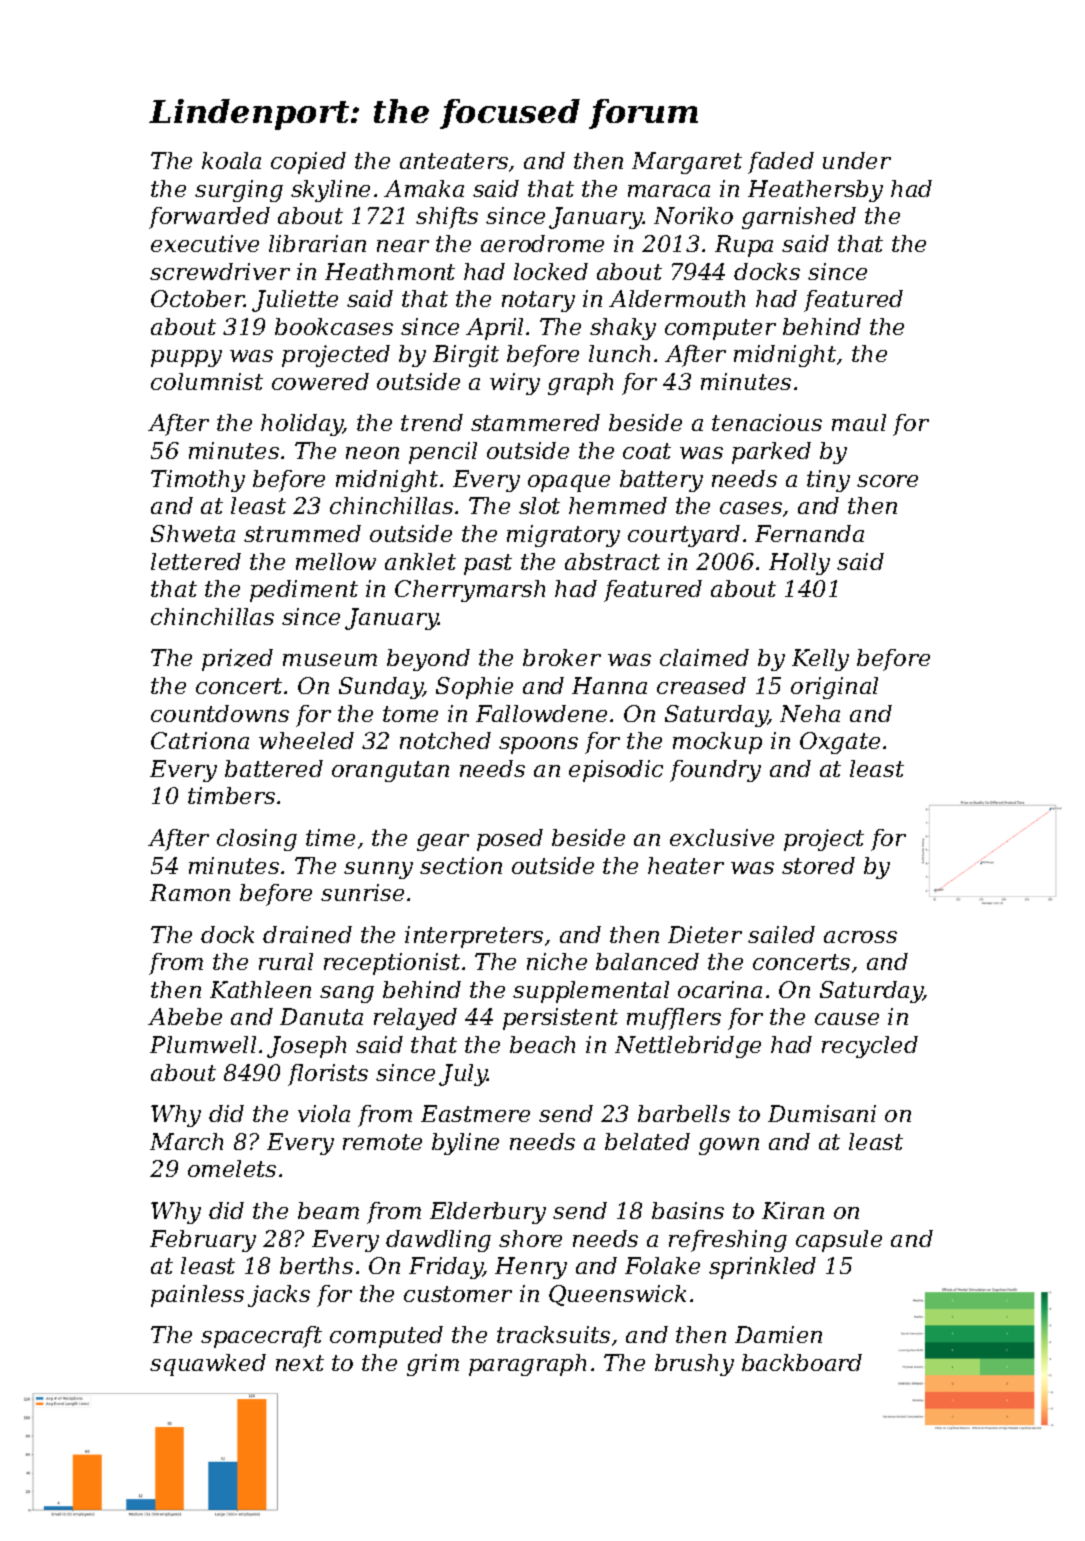 This document has height=1541, width=1085. I want to click on squawked, so click(208, 1365).
